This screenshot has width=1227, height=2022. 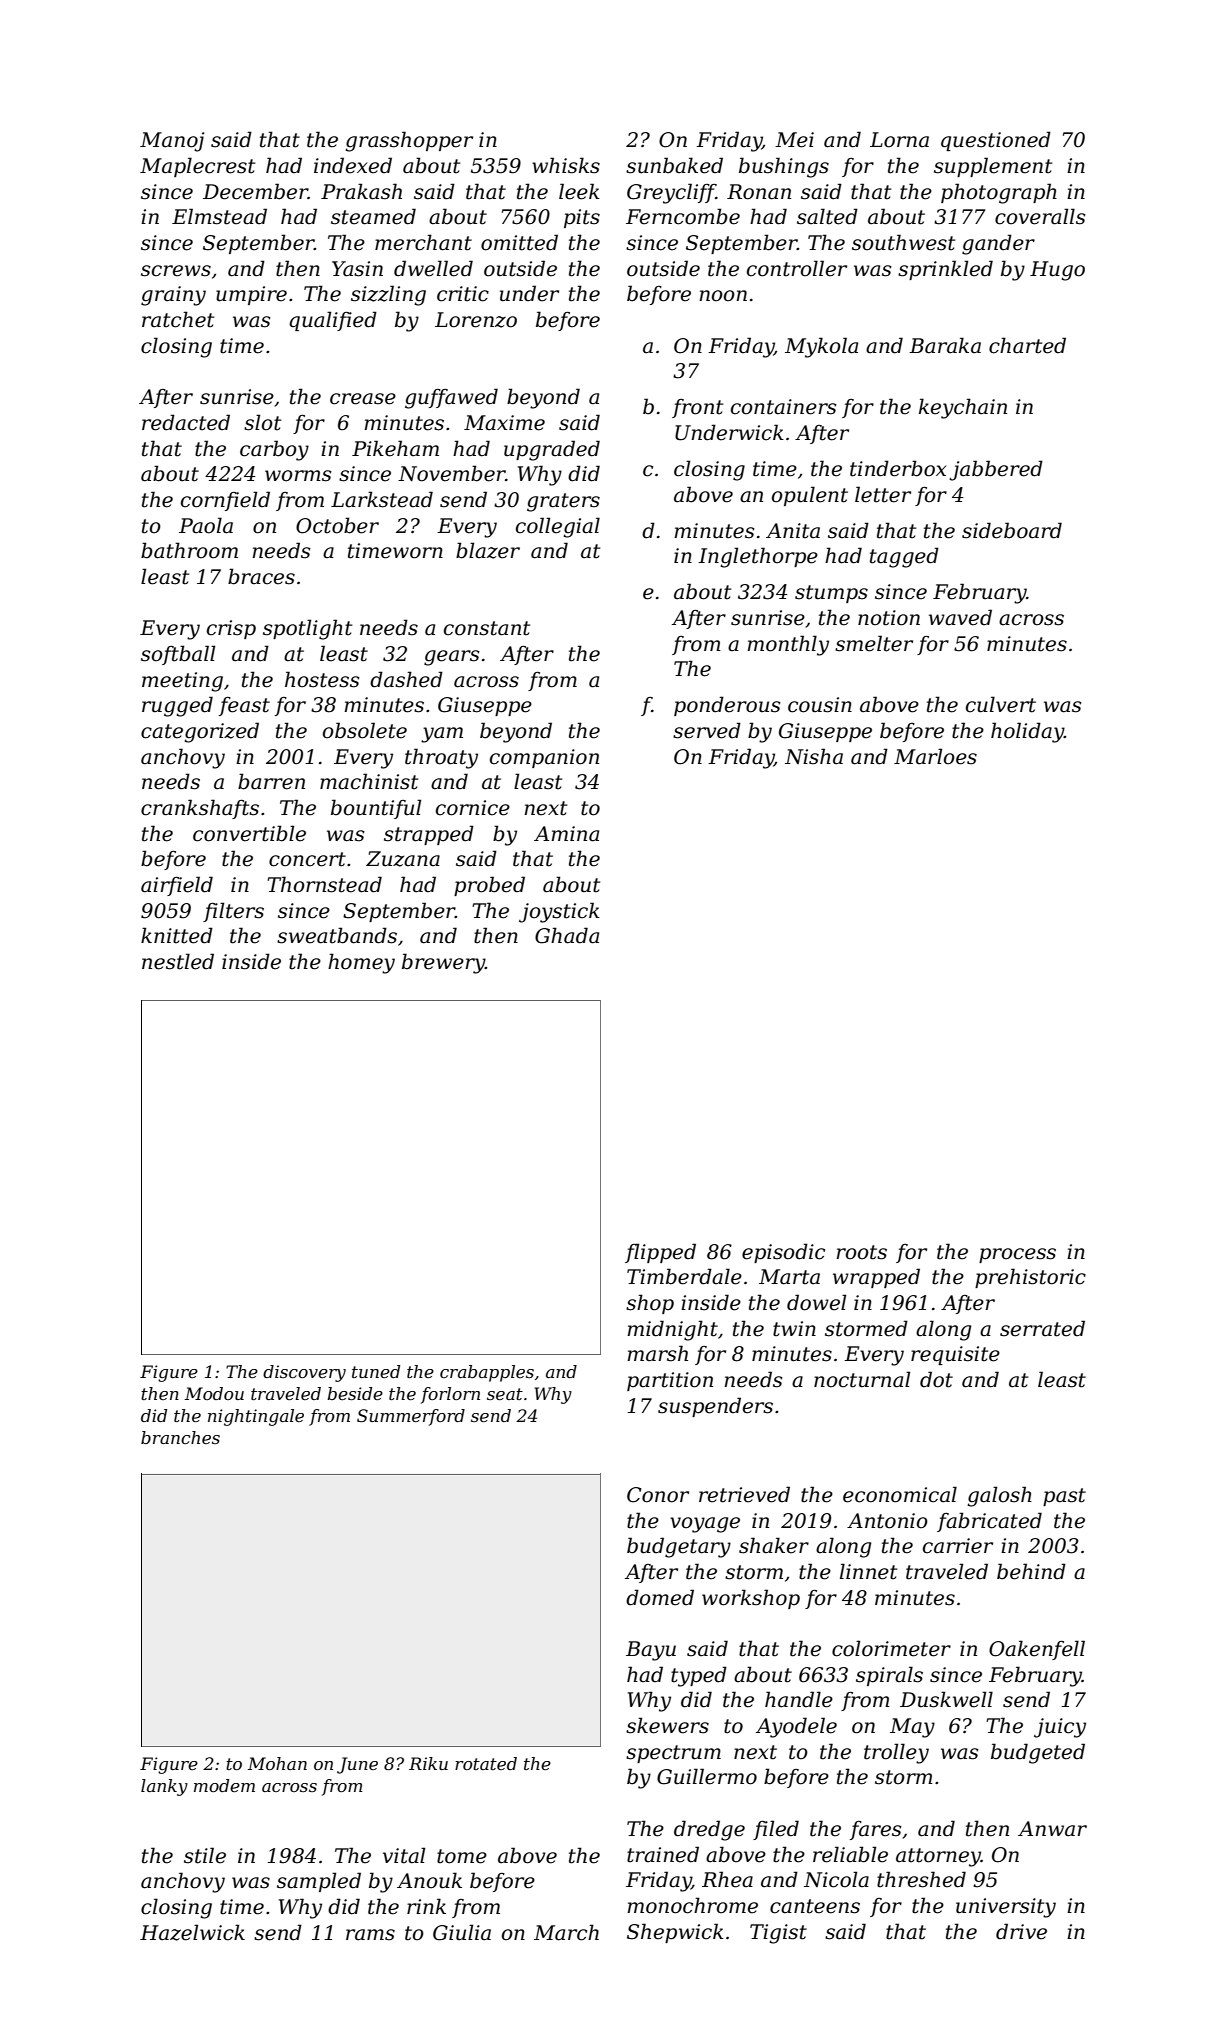 I want to click on whisks, so click(x=566, y=165).
